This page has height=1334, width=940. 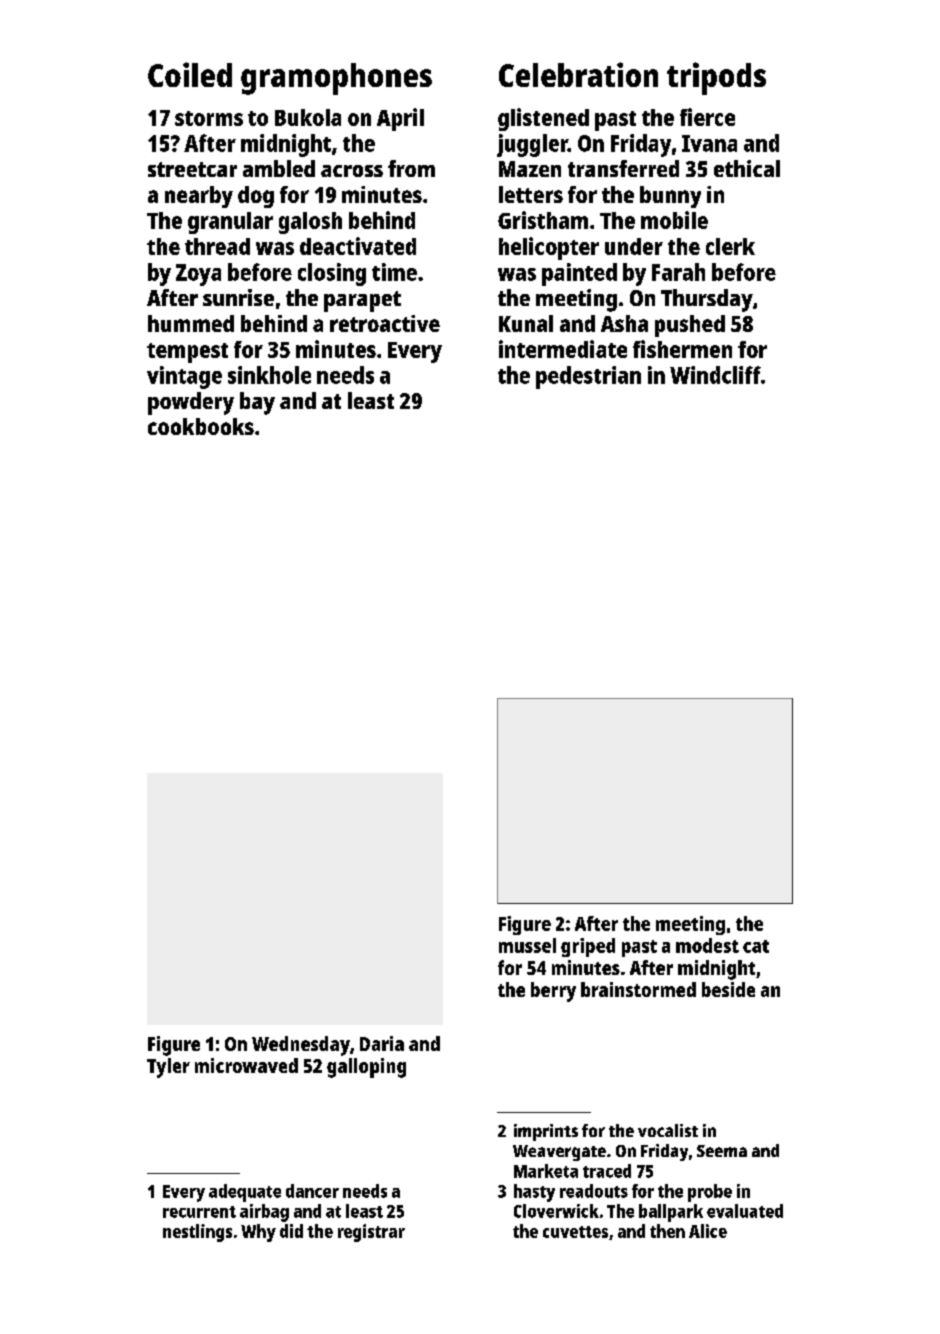 What do you see at coordinates (168, 1068) in the page?
I see `Tyler` at bounding box center [168, 1068].
